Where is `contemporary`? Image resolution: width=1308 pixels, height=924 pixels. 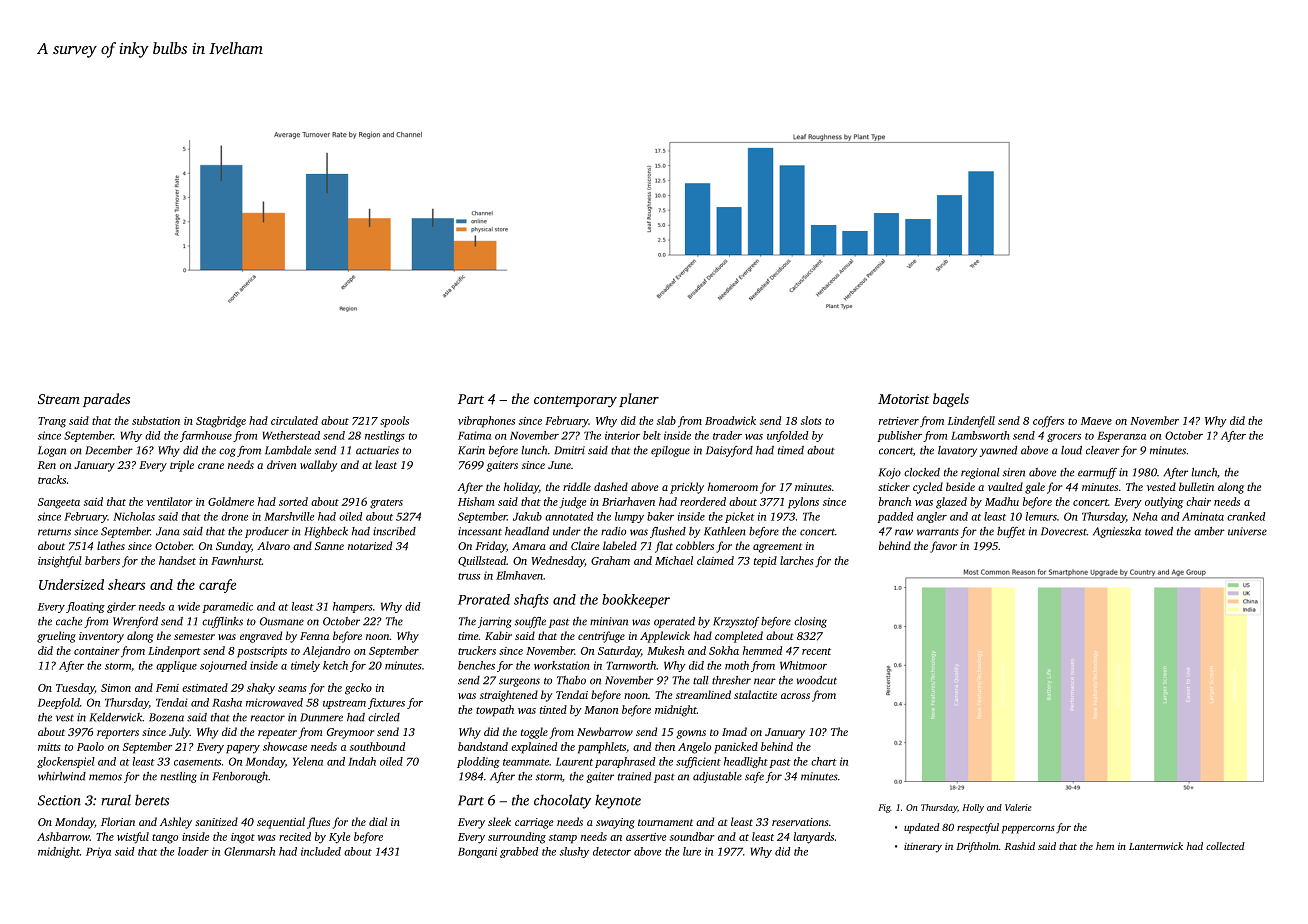 contemporary is located at coordinates (575, 401).
